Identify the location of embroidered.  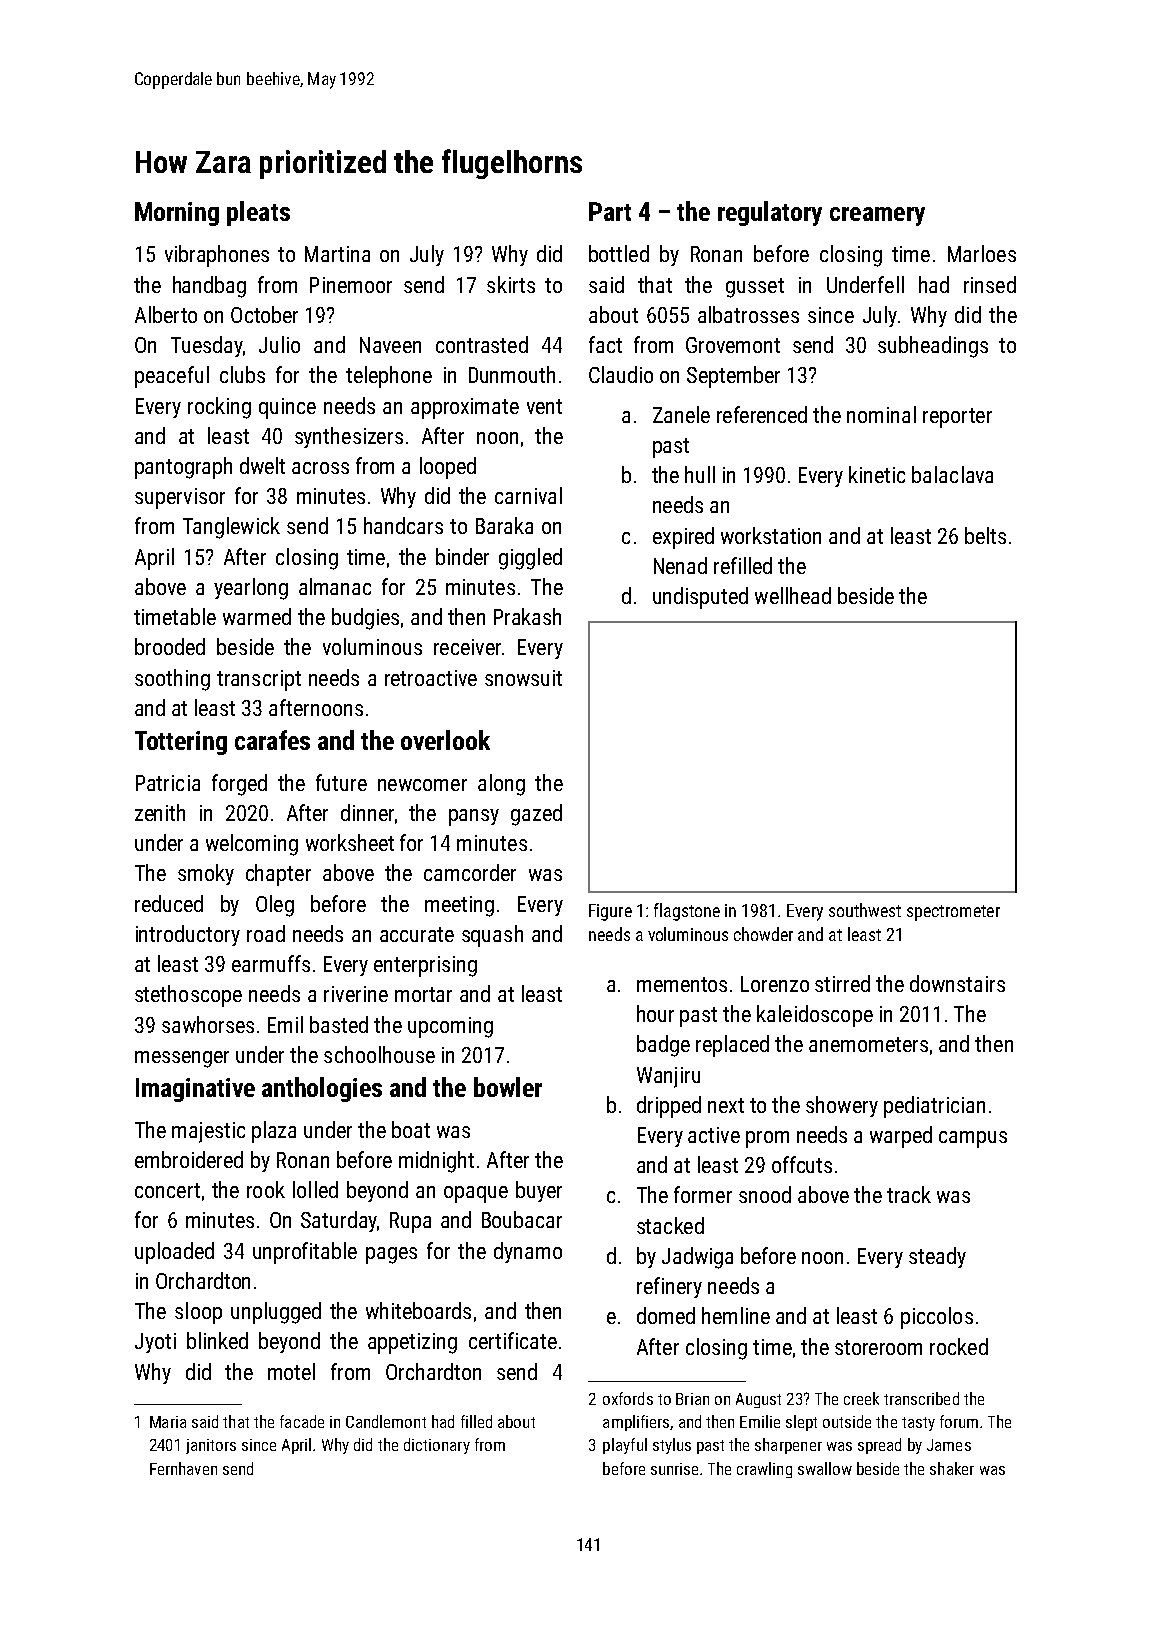
(189, 1159).
